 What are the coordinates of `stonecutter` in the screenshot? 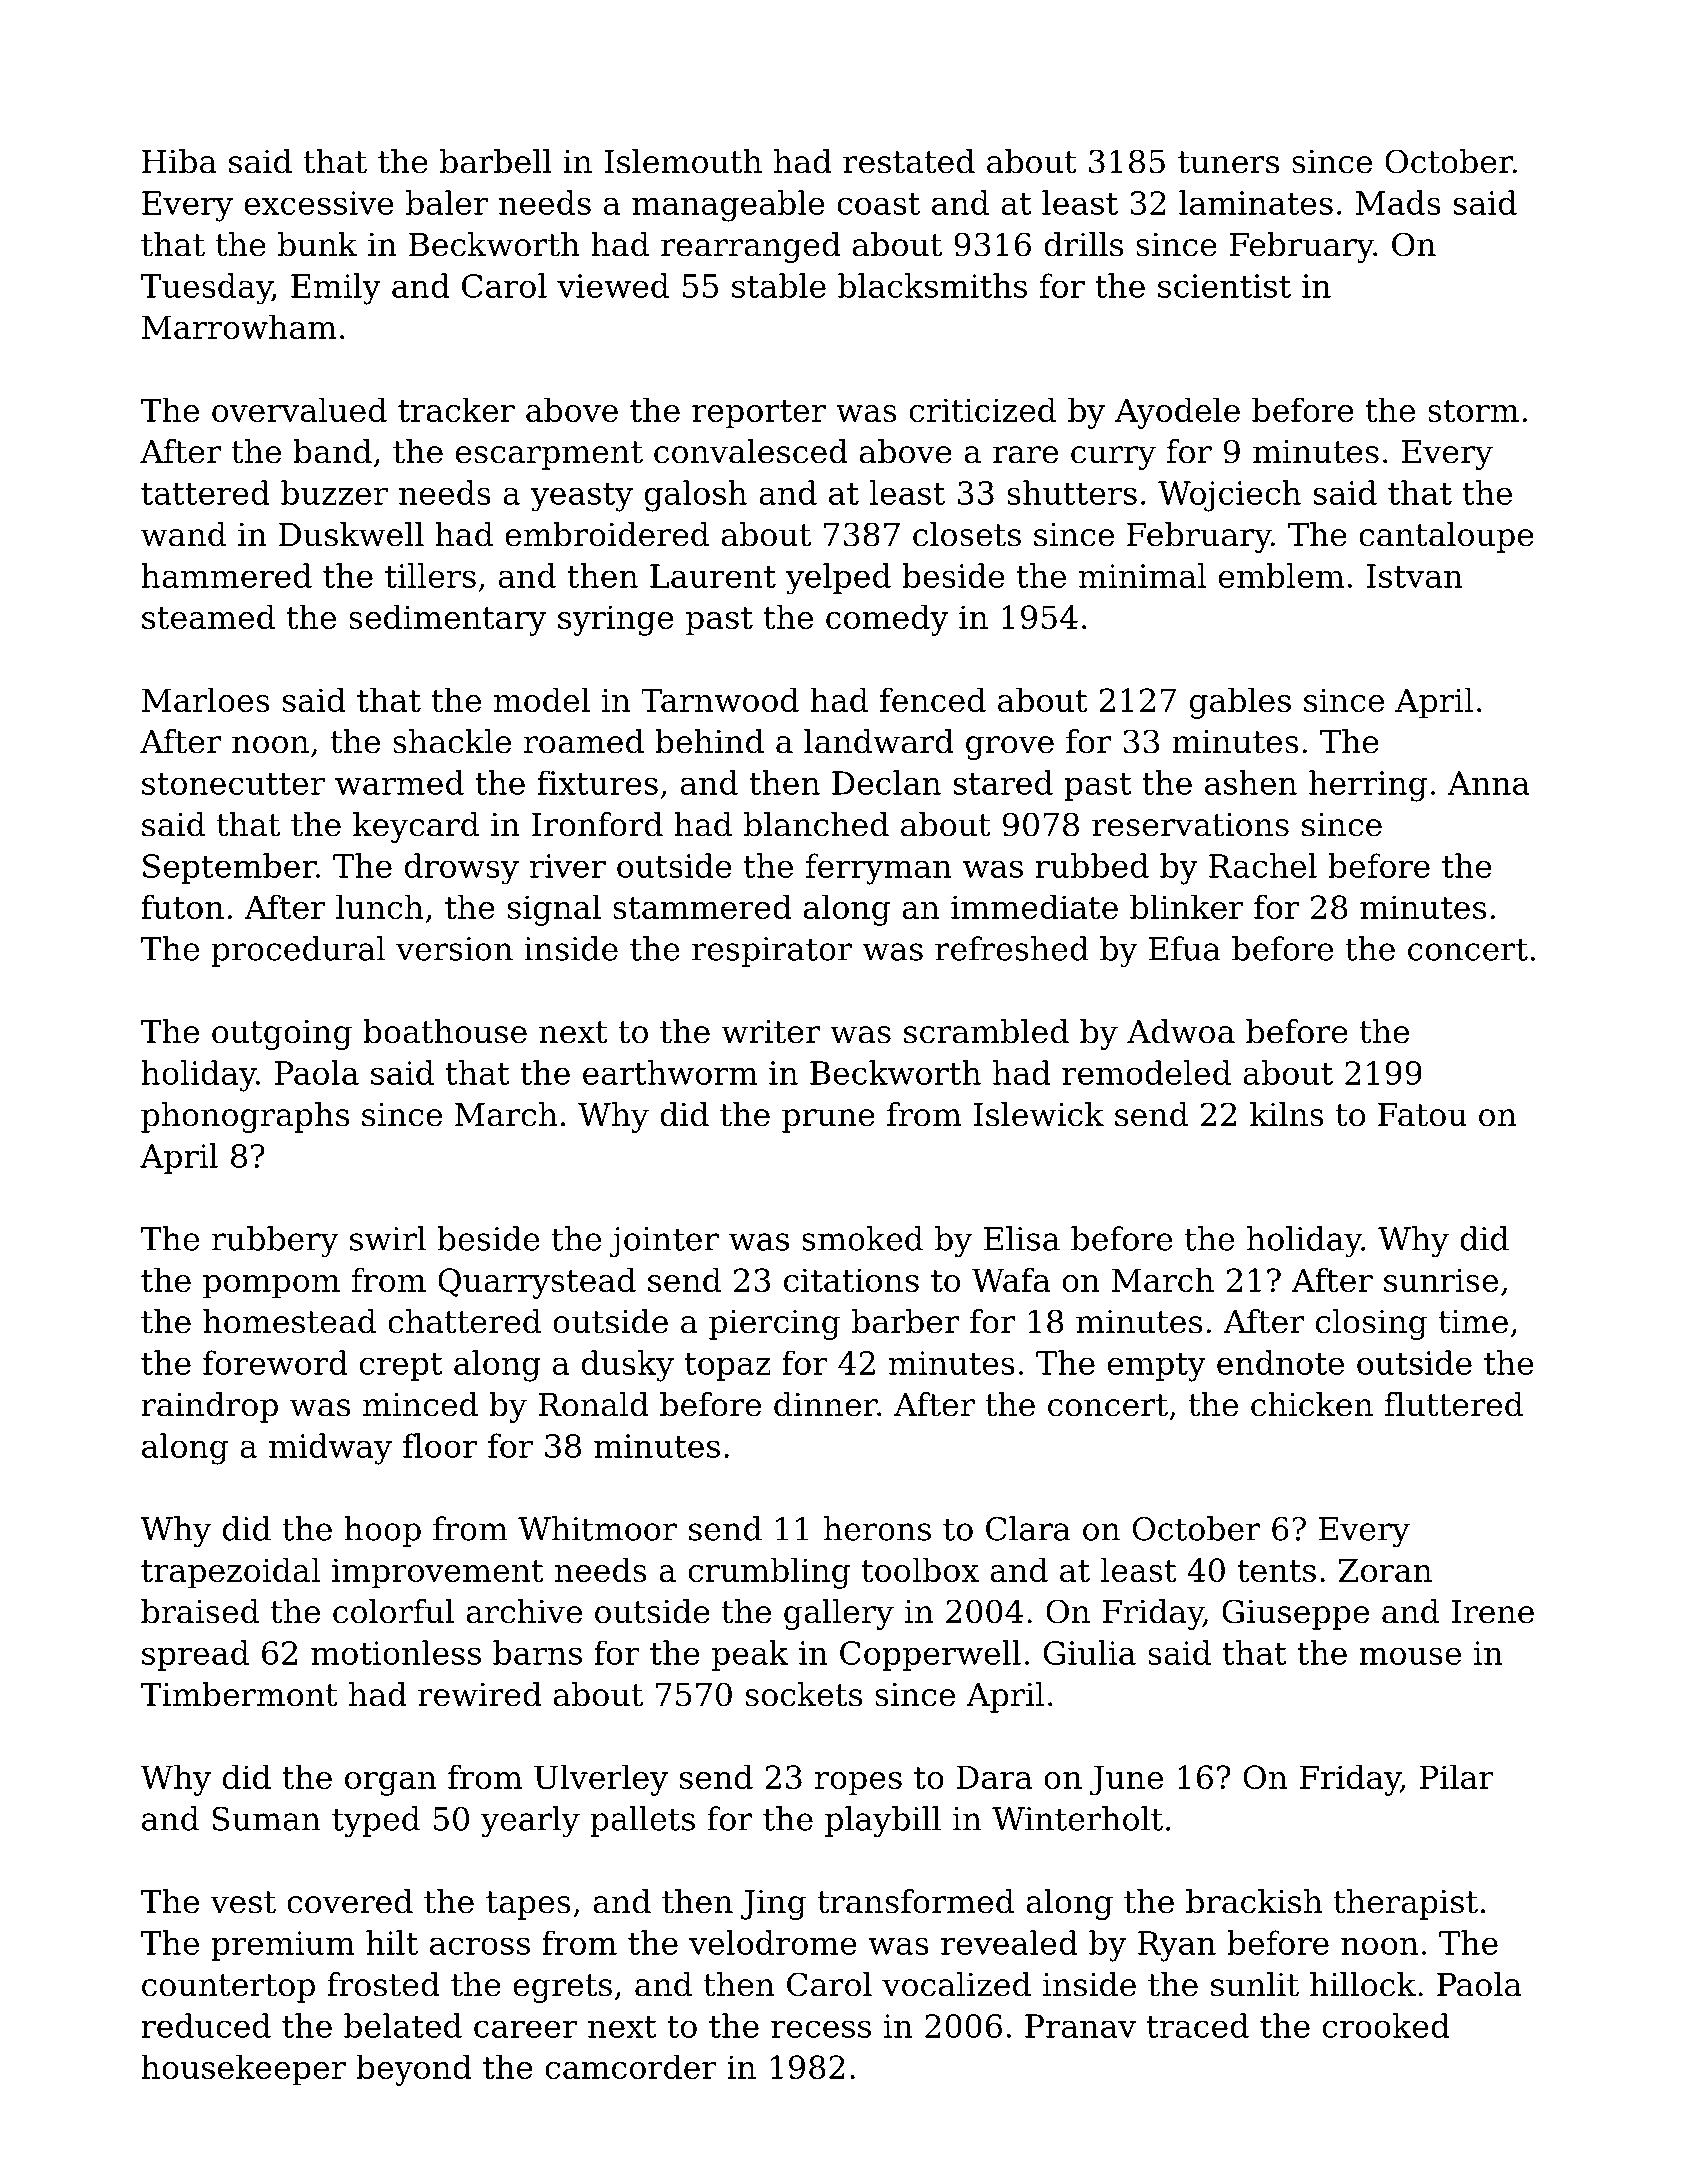 It's located at (233, 784).
